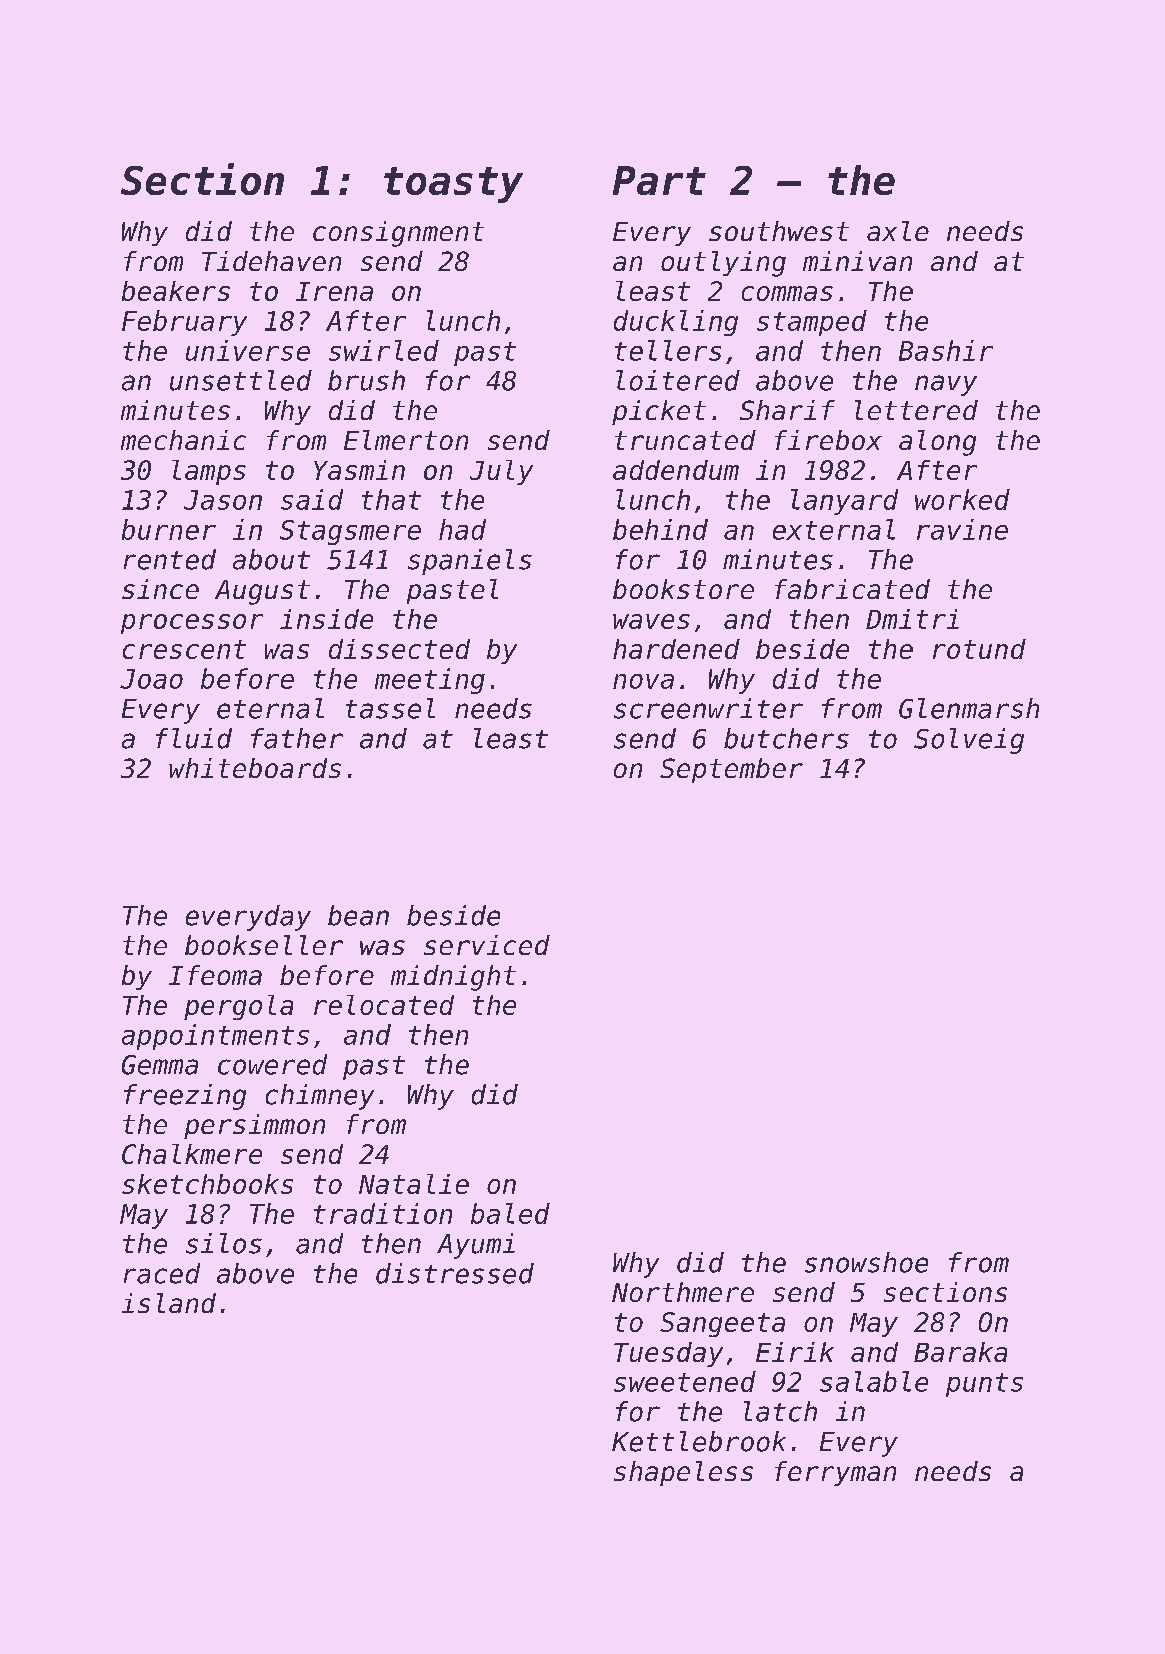 The width and height of the screenshot is (1165, 1654). Describe the element at coordinates (169, 1303) in the screenshot. I see `island` at that location.
